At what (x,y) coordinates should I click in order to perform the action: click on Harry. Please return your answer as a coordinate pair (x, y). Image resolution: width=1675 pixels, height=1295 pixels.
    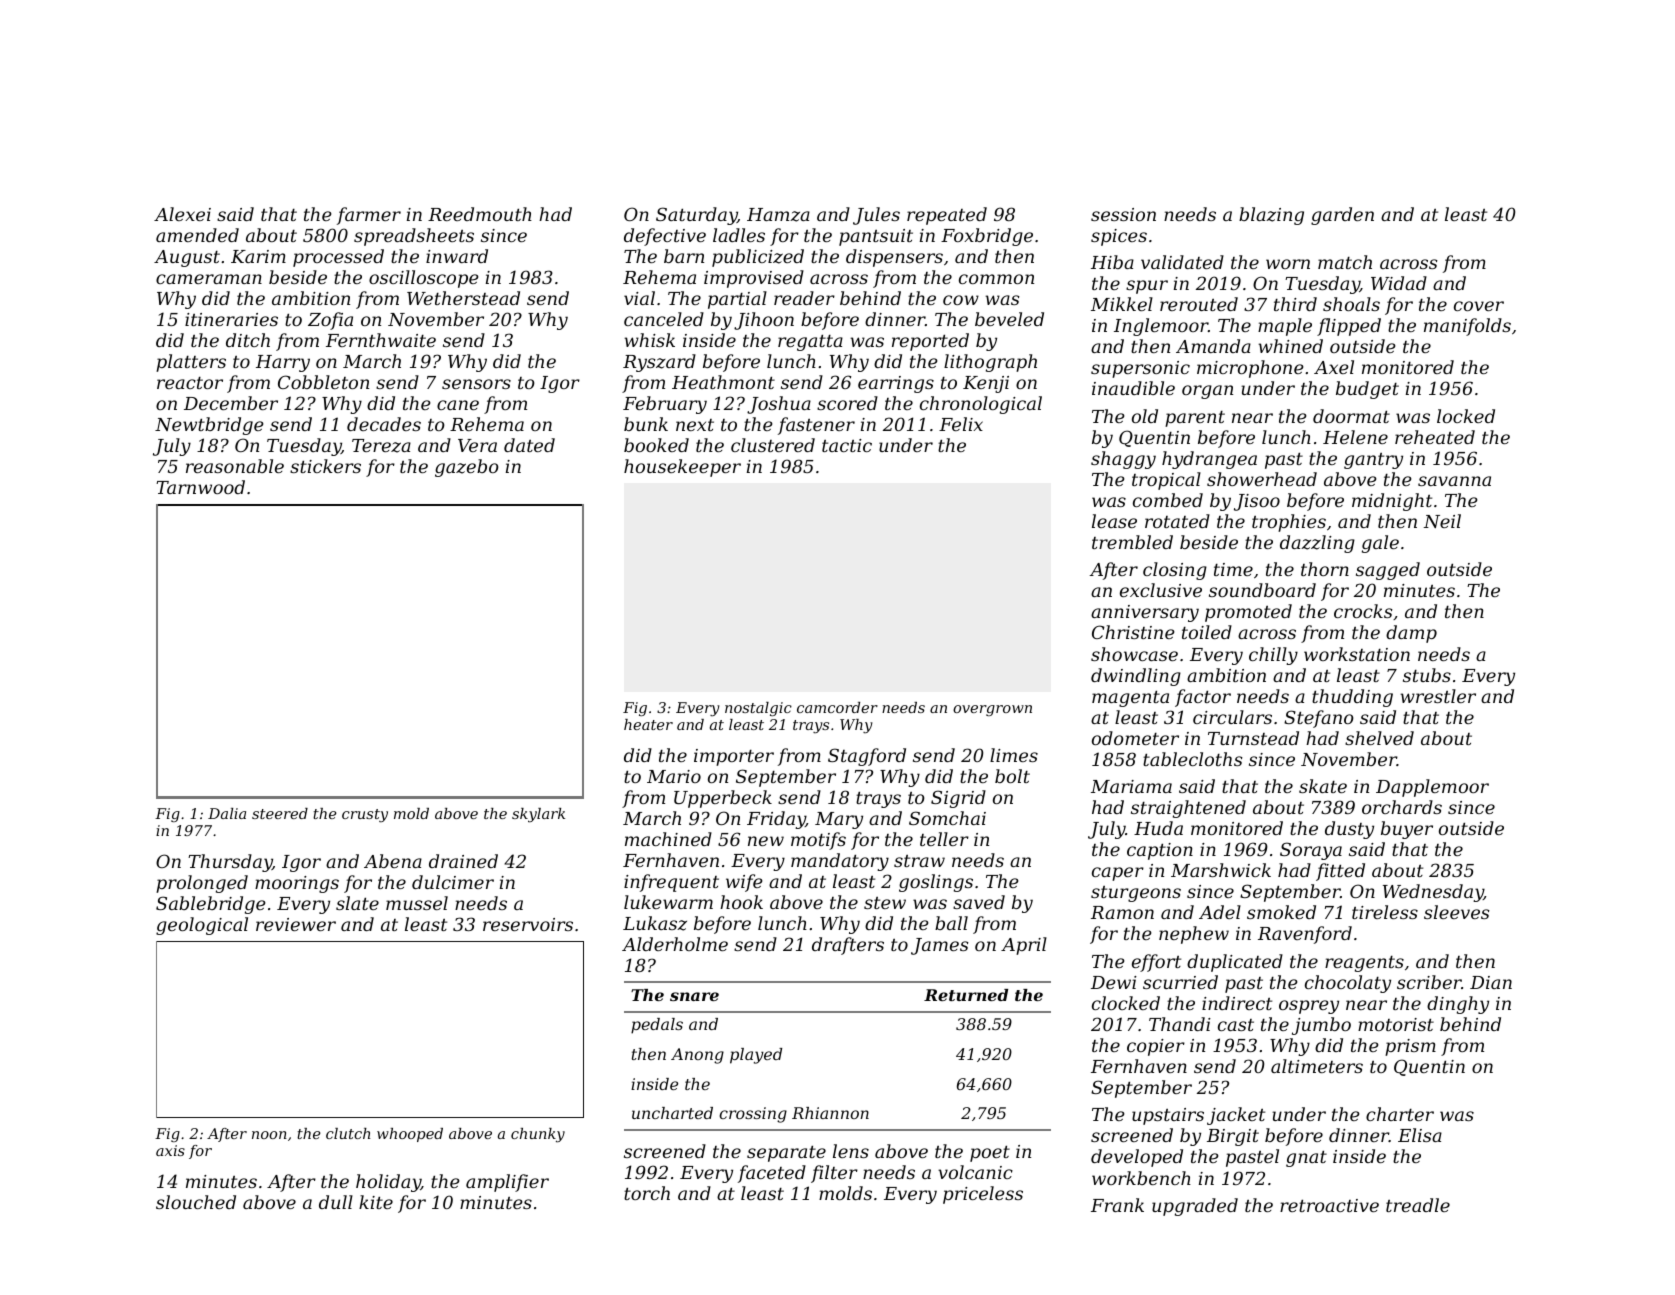
    Looking at the image, I should click on (283, 363).
